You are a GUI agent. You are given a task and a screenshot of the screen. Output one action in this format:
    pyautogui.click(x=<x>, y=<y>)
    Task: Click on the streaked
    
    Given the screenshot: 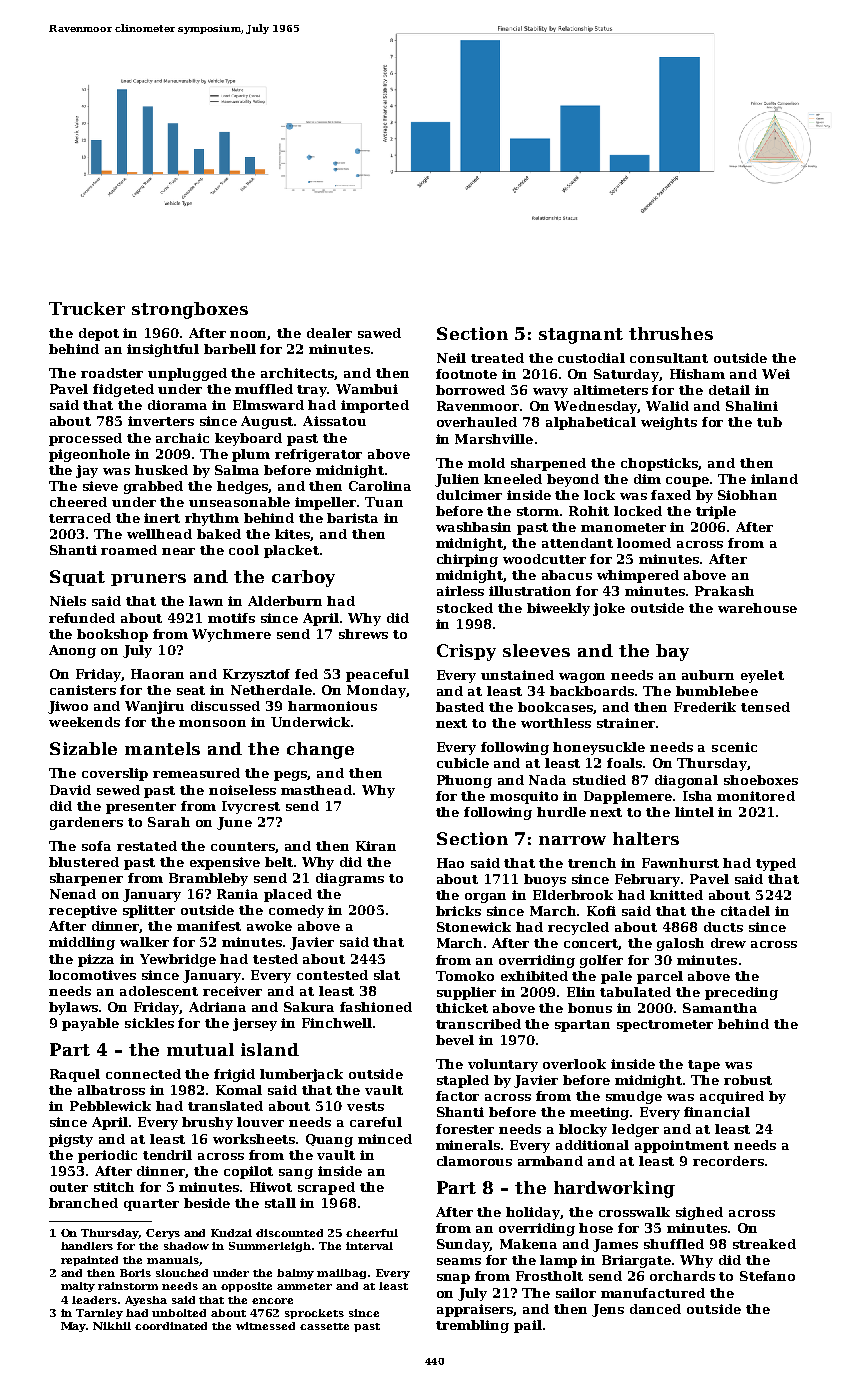 What is the action you would take?
    pyautogui.click(x=764, y=1244)
